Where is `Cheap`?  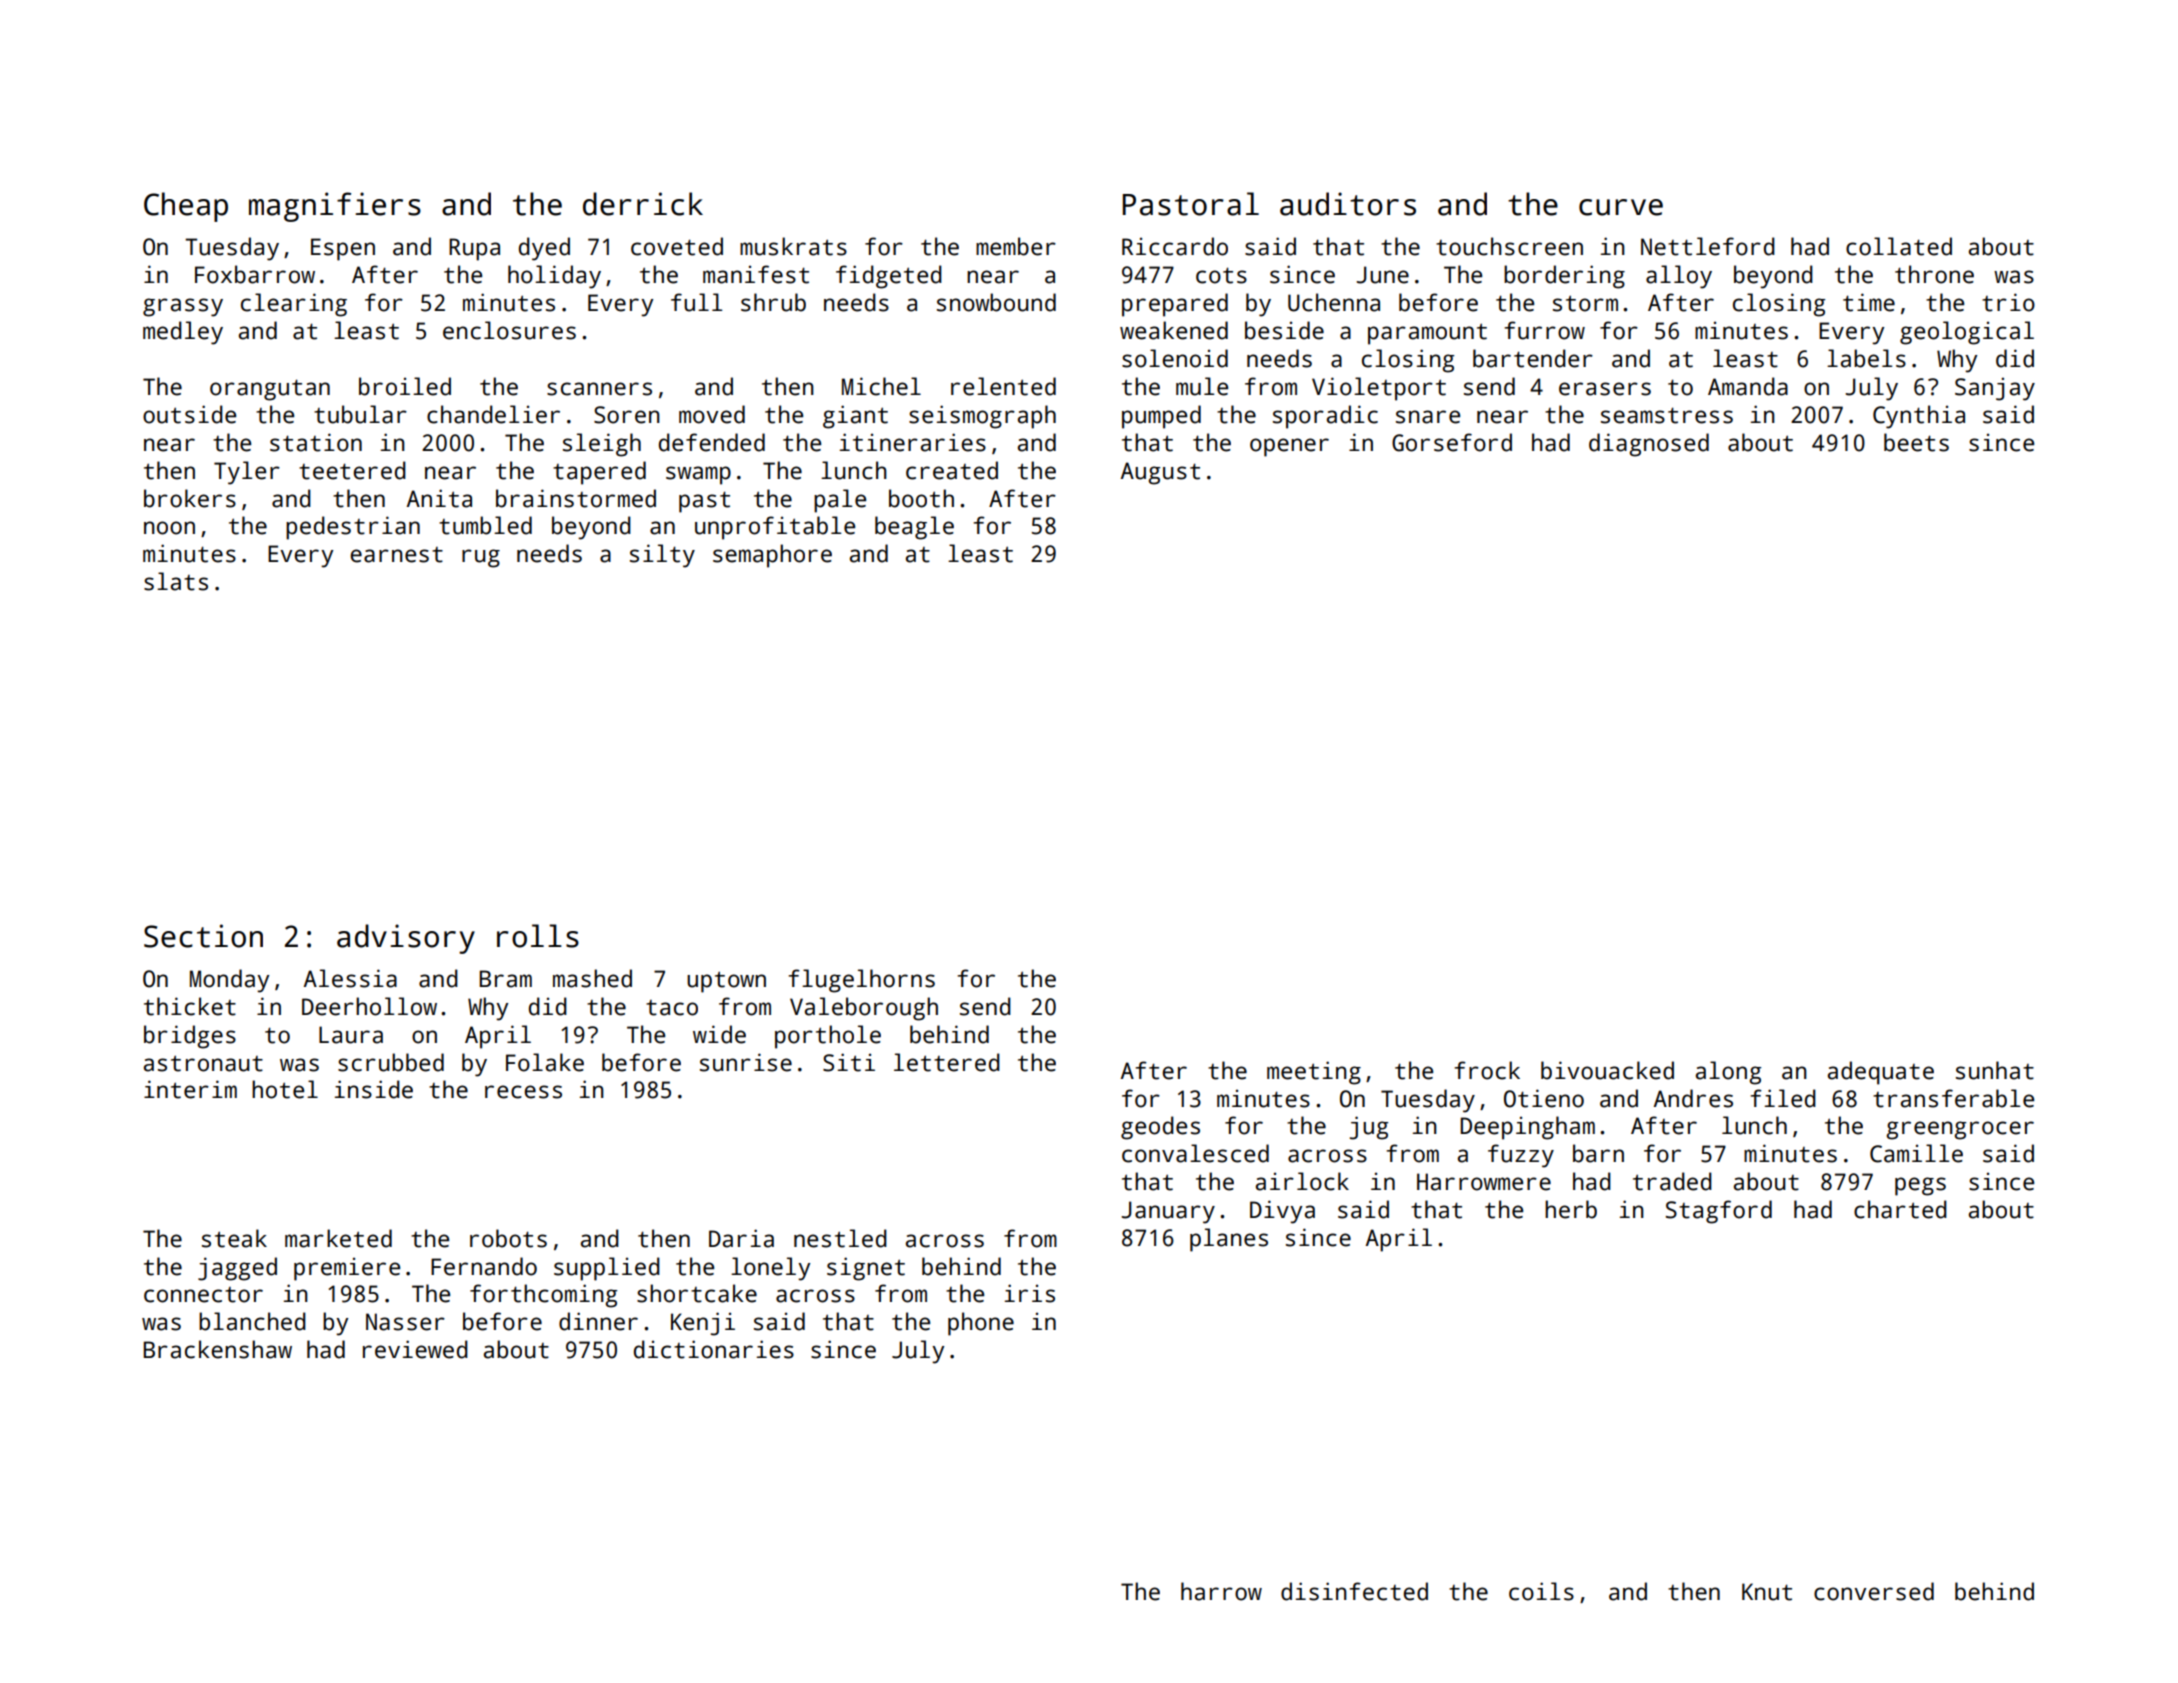 Cheap is located at coordinates (186, 207).
